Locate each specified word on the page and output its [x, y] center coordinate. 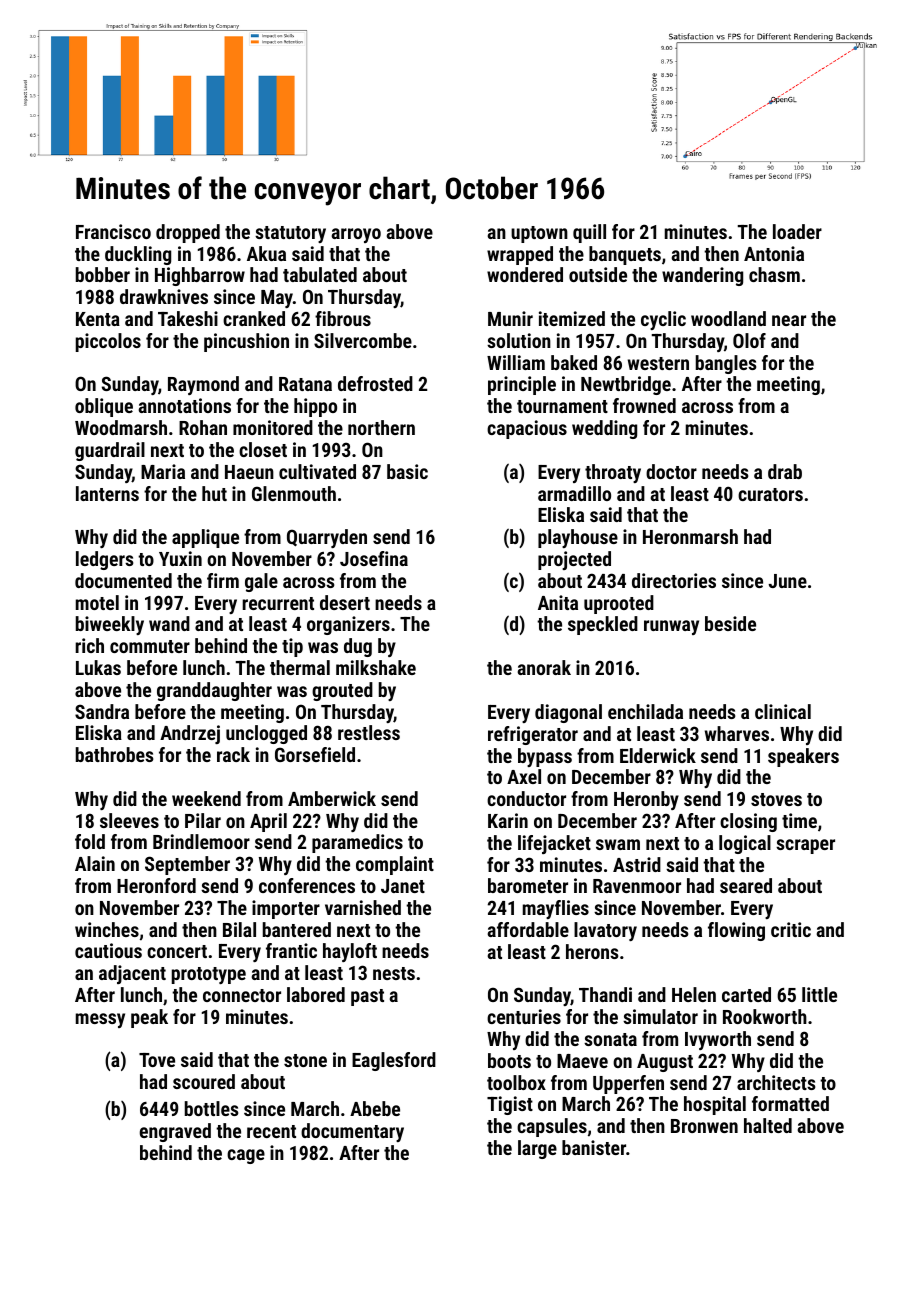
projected [574, 560]
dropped [188, 233]
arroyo [356, 235]
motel [97, 602]
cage [246, 1156]
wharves [737, 733]
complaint [395, 865]
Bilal [239, 929]
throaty [613, 473]
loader [797, 231]
